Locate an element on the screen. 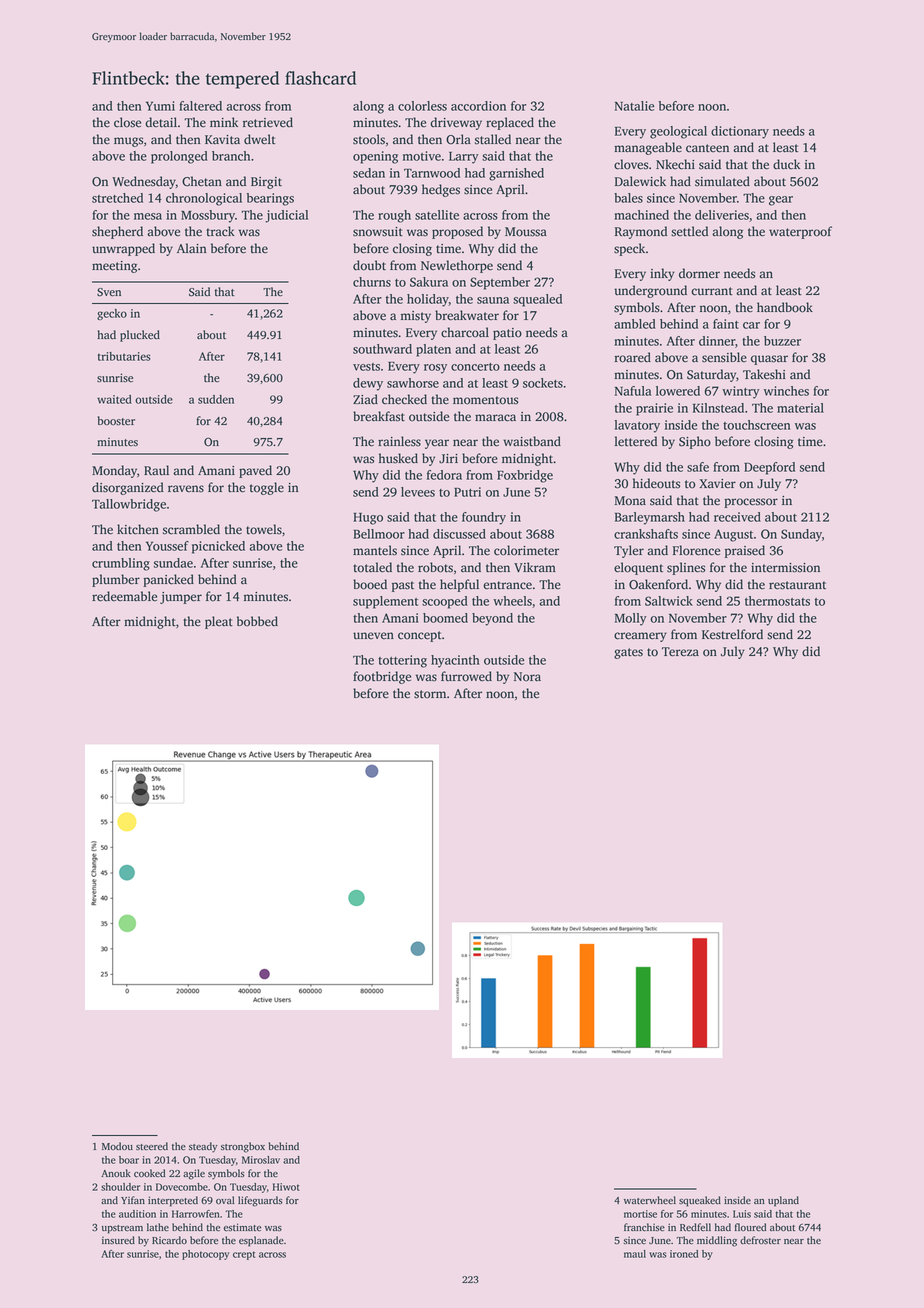 Image resolution: width=924 pixels, height=1308 pixels. gear is located at coordinates (781, 201).
